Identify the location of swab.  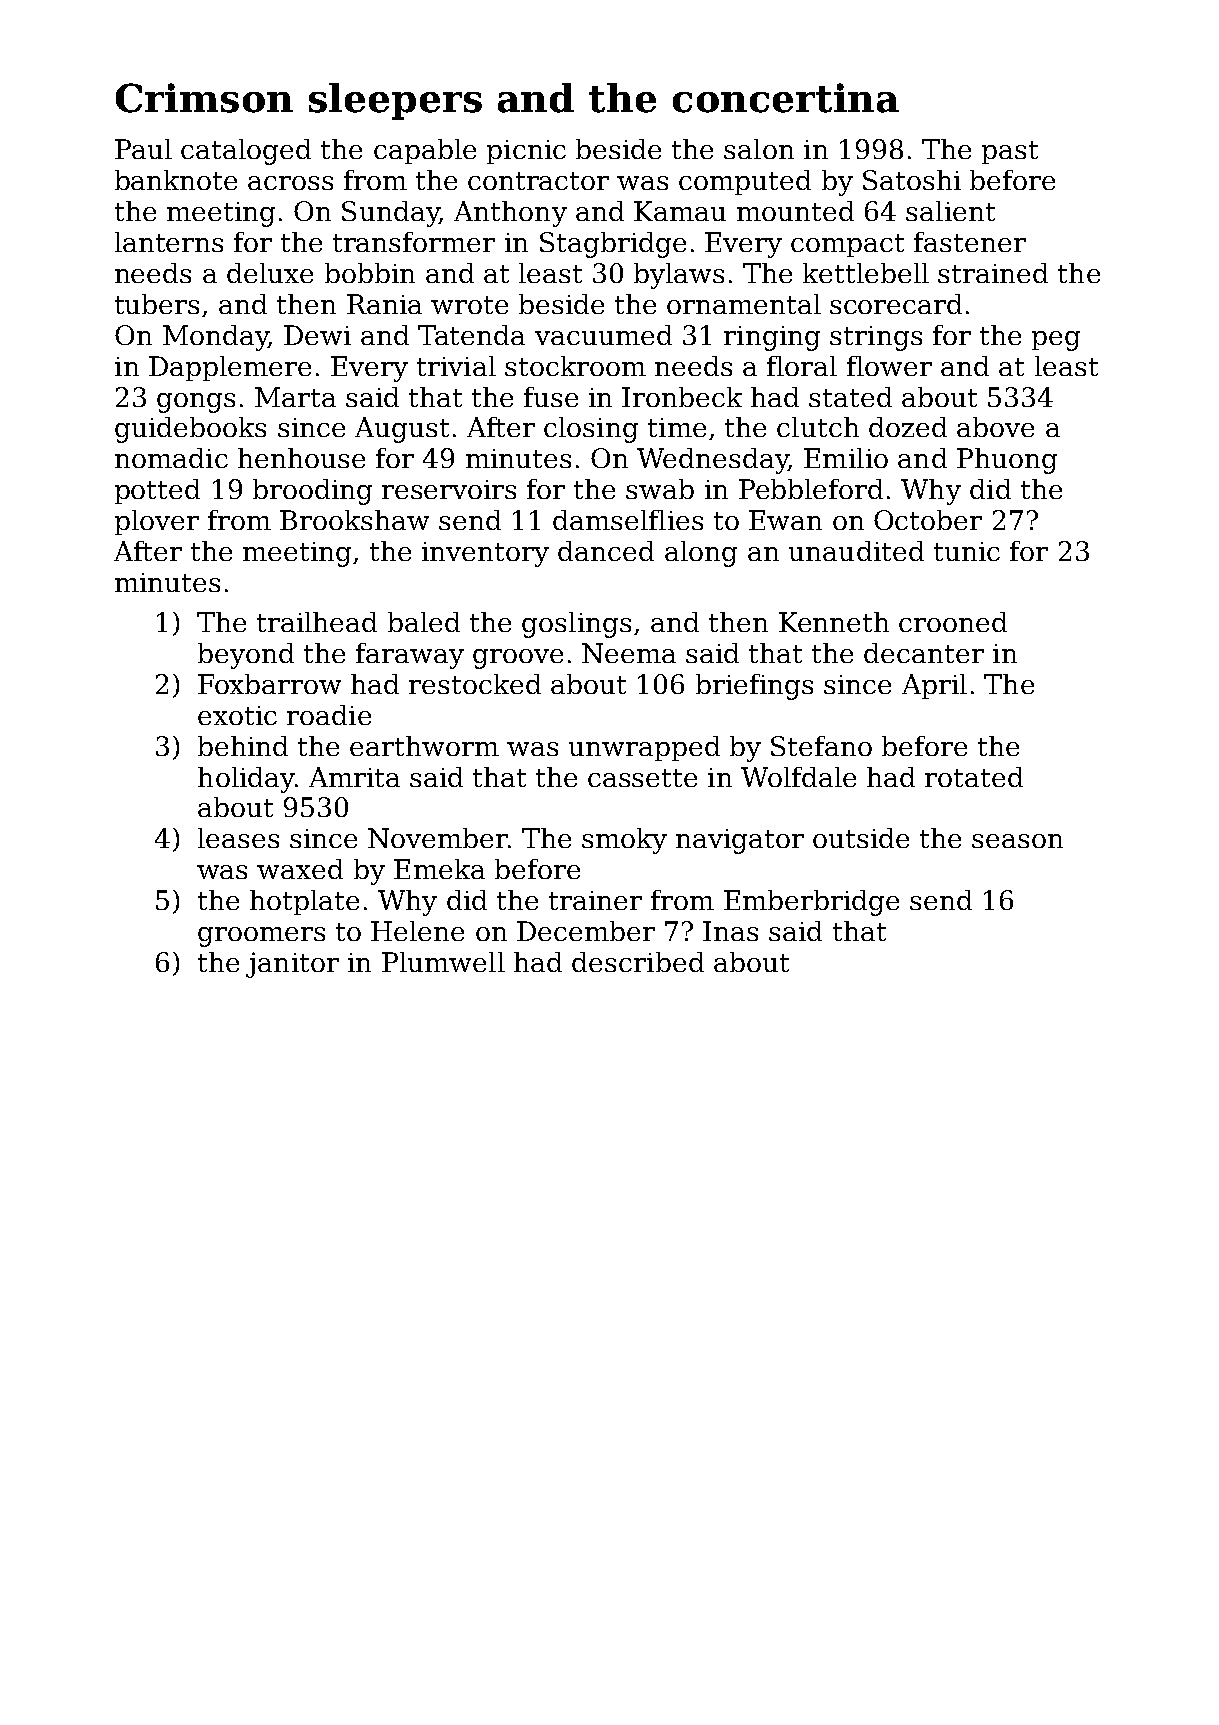
(660, 489).
